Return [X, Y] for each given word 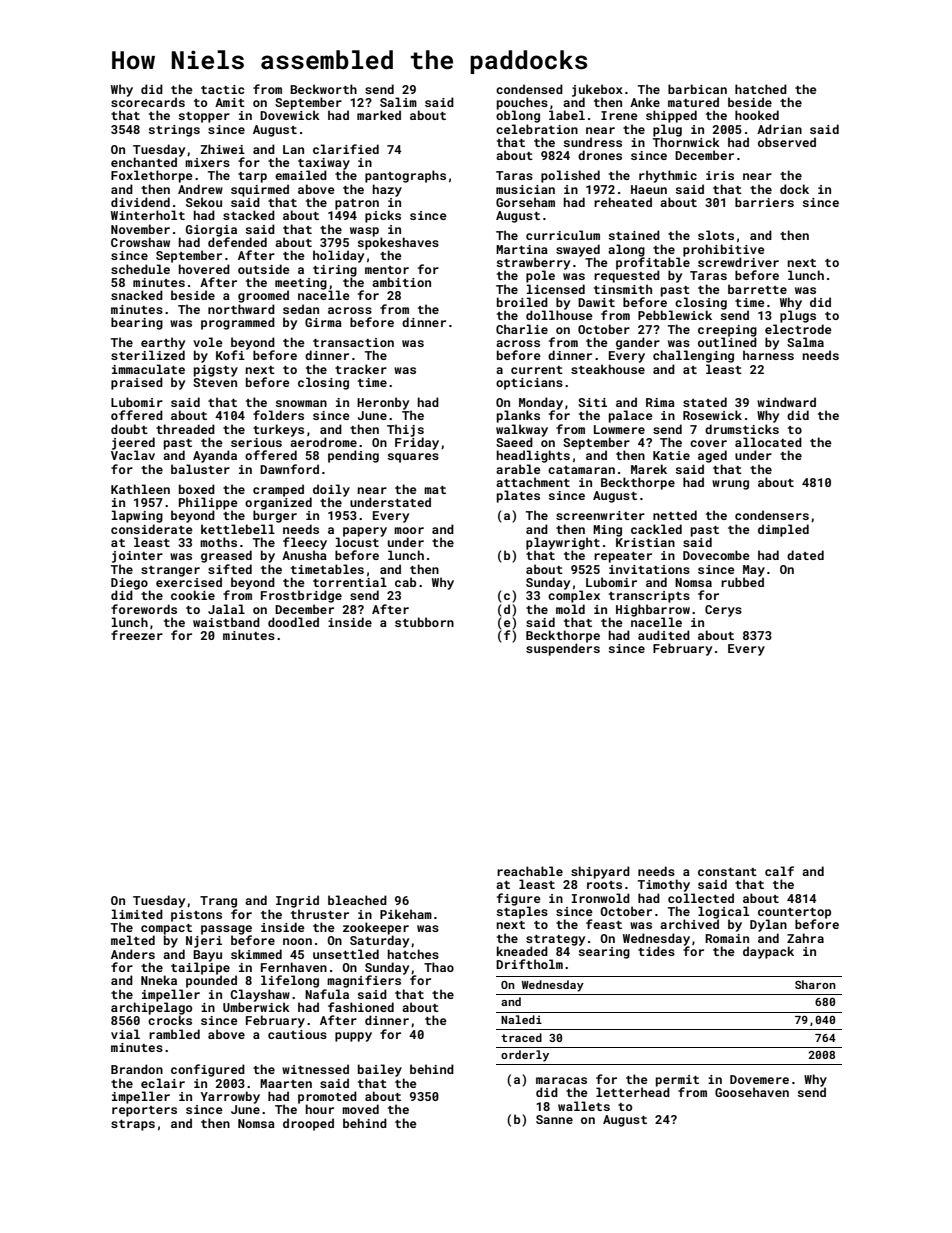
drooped [308, 1124]
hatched [761, 89]
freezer [137, 635]
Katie [671, 455]
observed [787, 142]
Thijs [405, 430]
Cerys [723, 611]
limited [137, 914]
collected [701, 898]
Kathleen [140, 489]
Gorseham [525, 202]
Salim [398, 102]
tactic [222, 89]
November [140, 229]
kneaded [522, 951]
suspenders [563, 649]
